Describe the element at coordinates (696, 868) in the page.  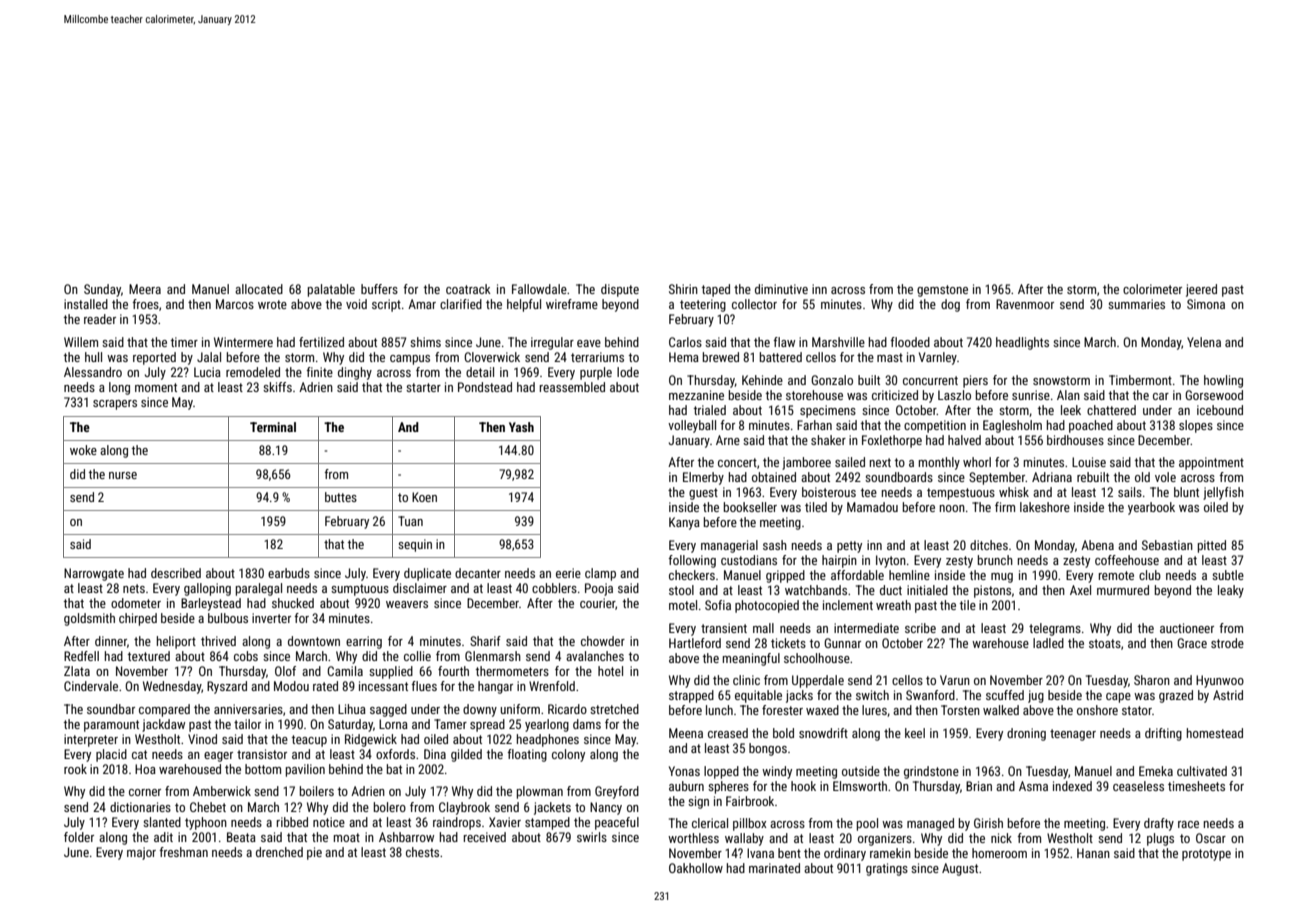
I see `Oakhollow` at that location.
